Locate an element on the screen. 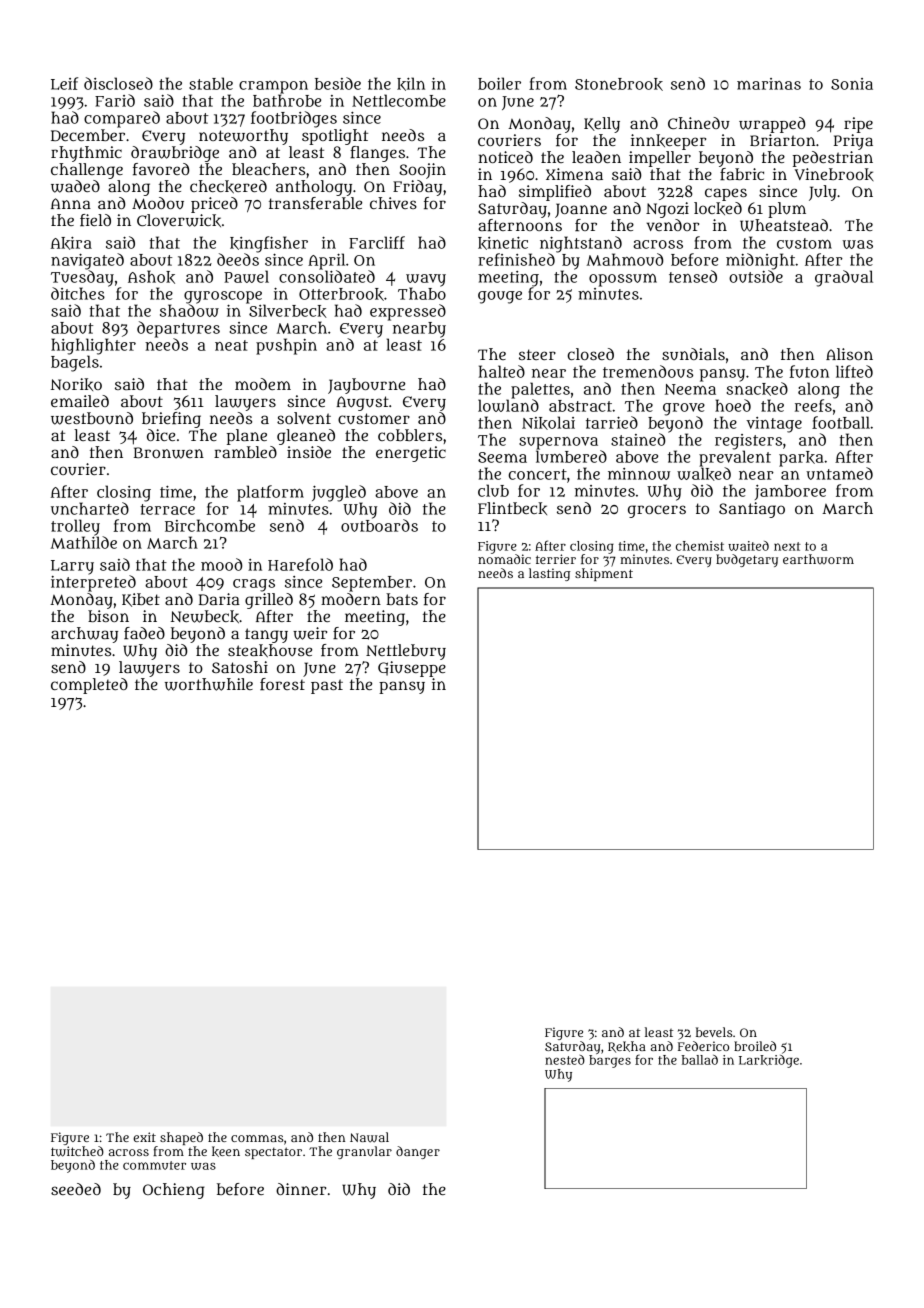 The image size is (924, 1308). checkered is located at coordinates (228, 187).
